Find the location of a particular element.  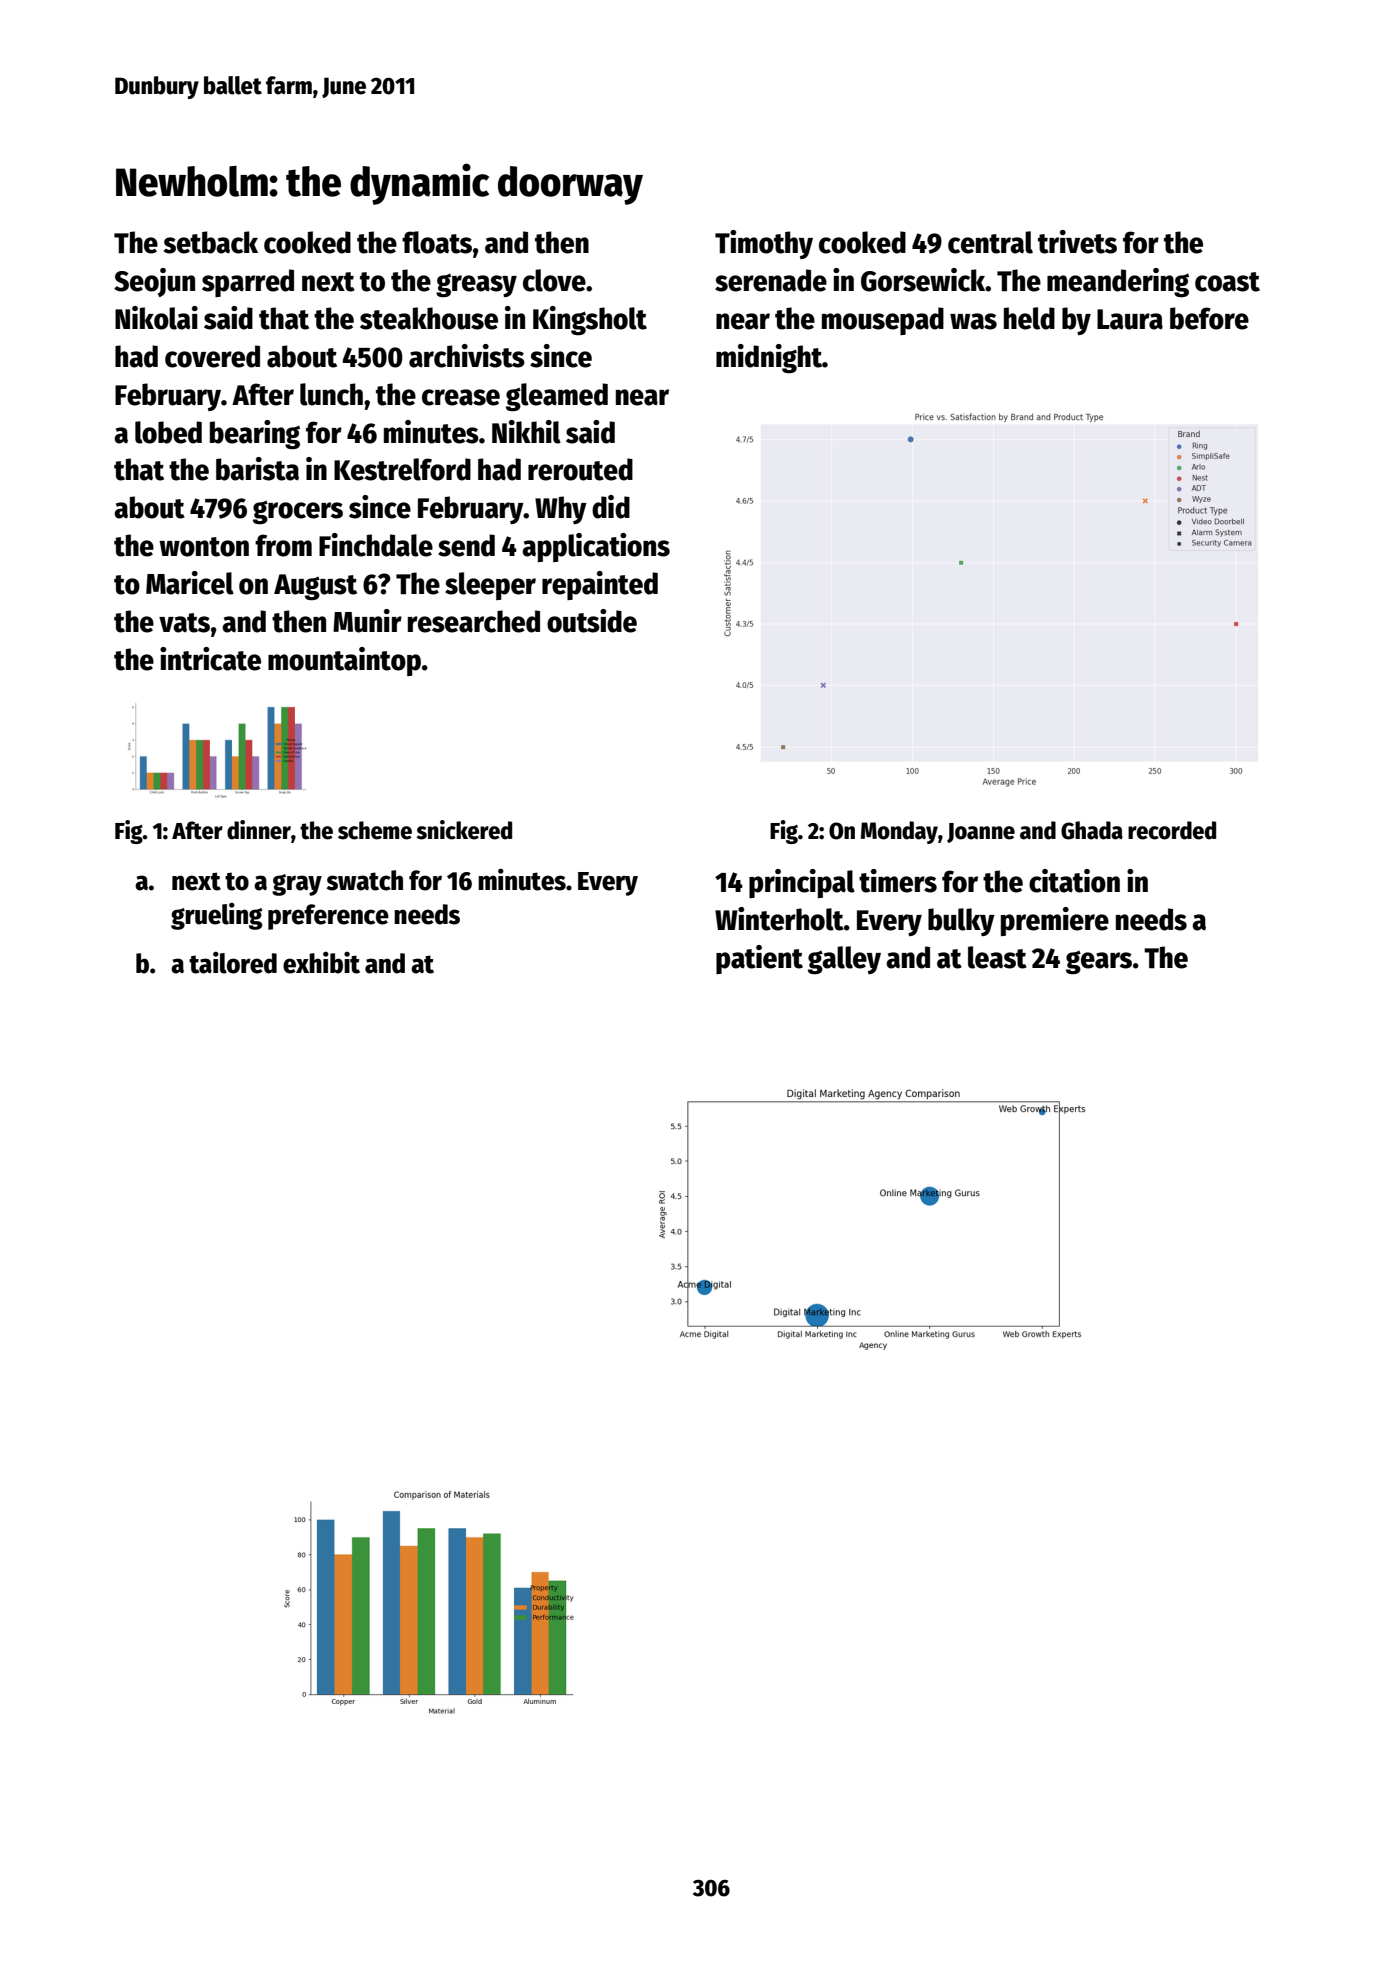

sleeper is located at coordinates (490, 586).
